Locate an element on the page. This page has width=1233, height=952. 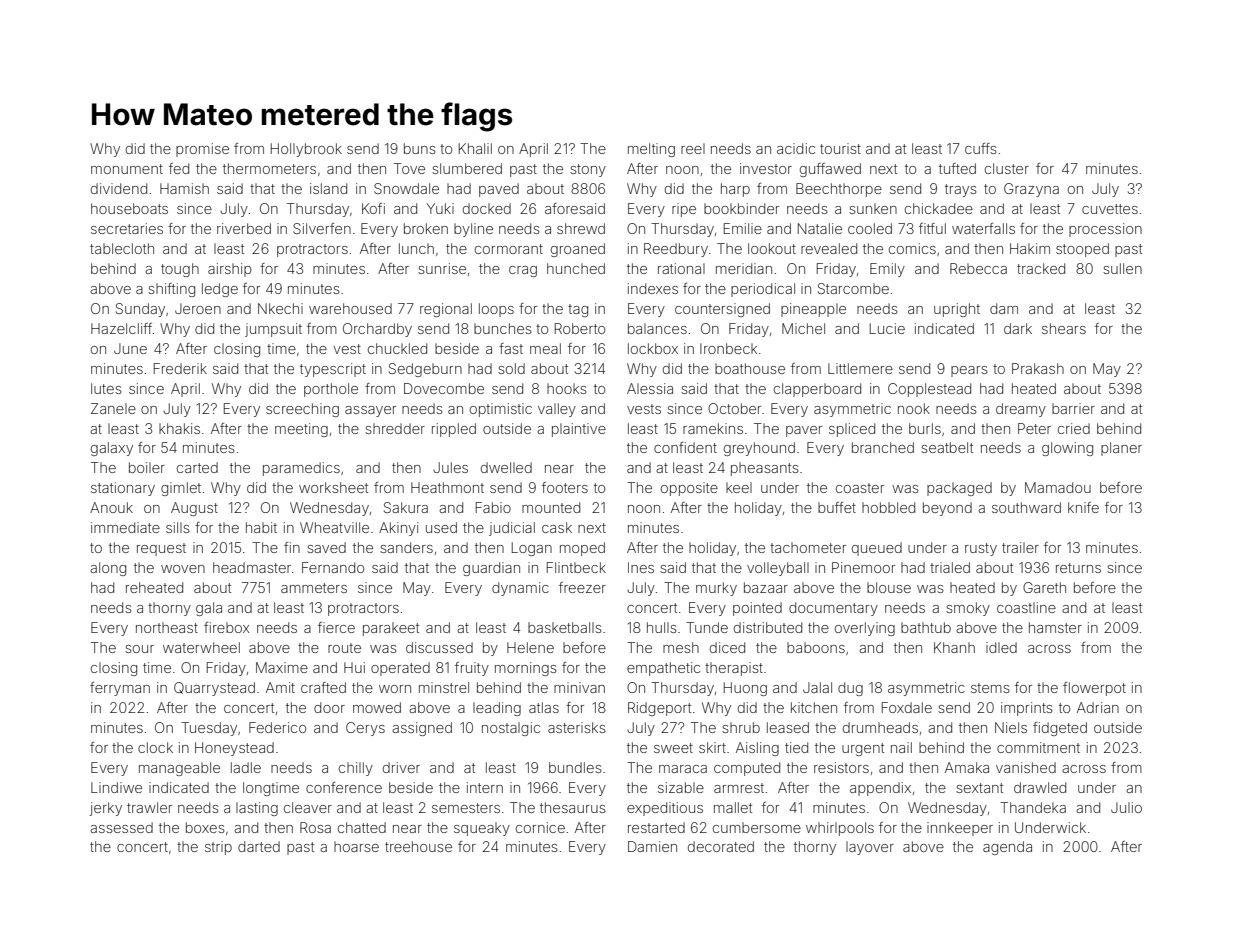
Hollybrook is located at coordinates (306, 150).
